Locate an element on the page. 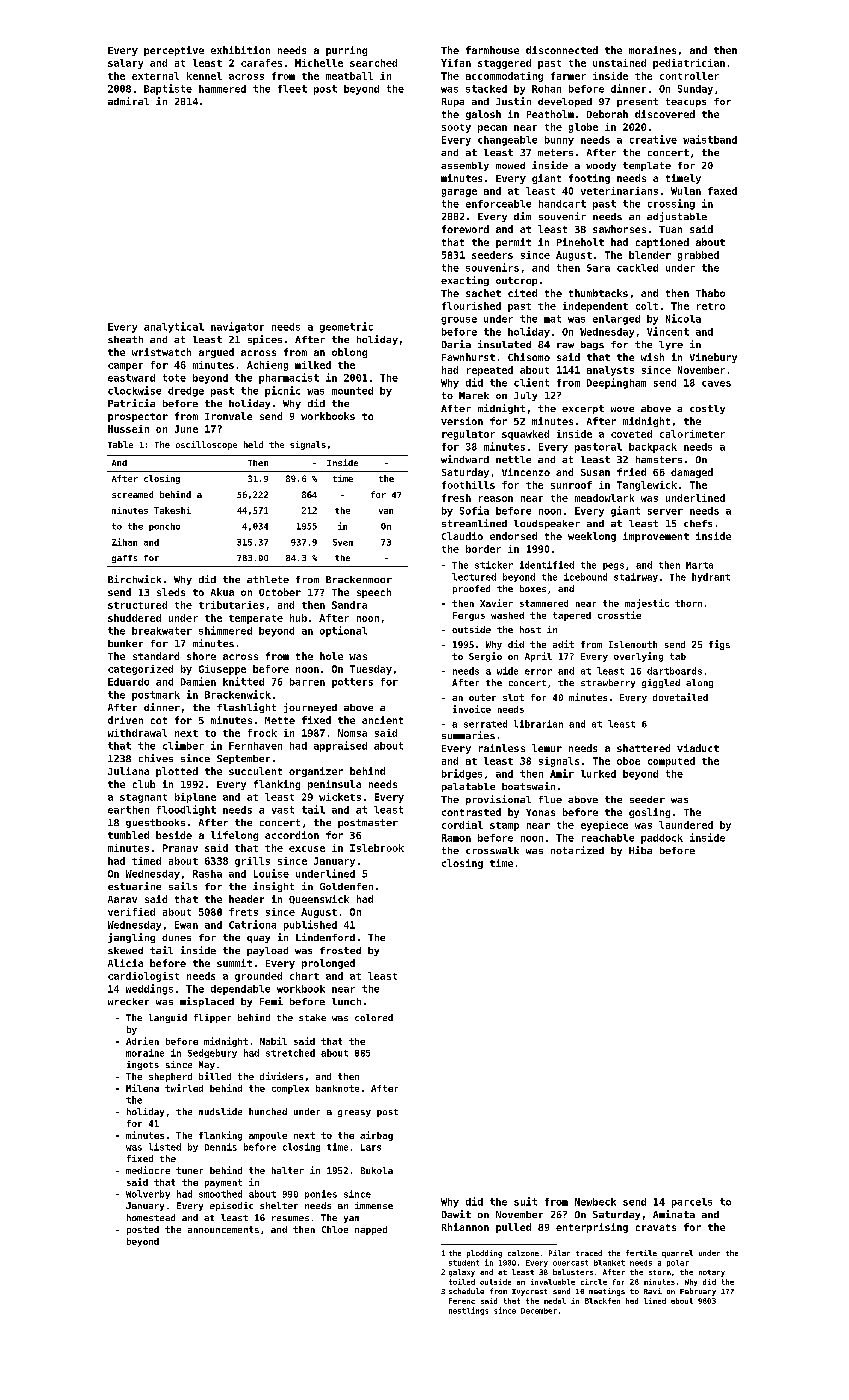 The width and height of the image is (849, 1400). languid is located at coordinates (168, 1018).
